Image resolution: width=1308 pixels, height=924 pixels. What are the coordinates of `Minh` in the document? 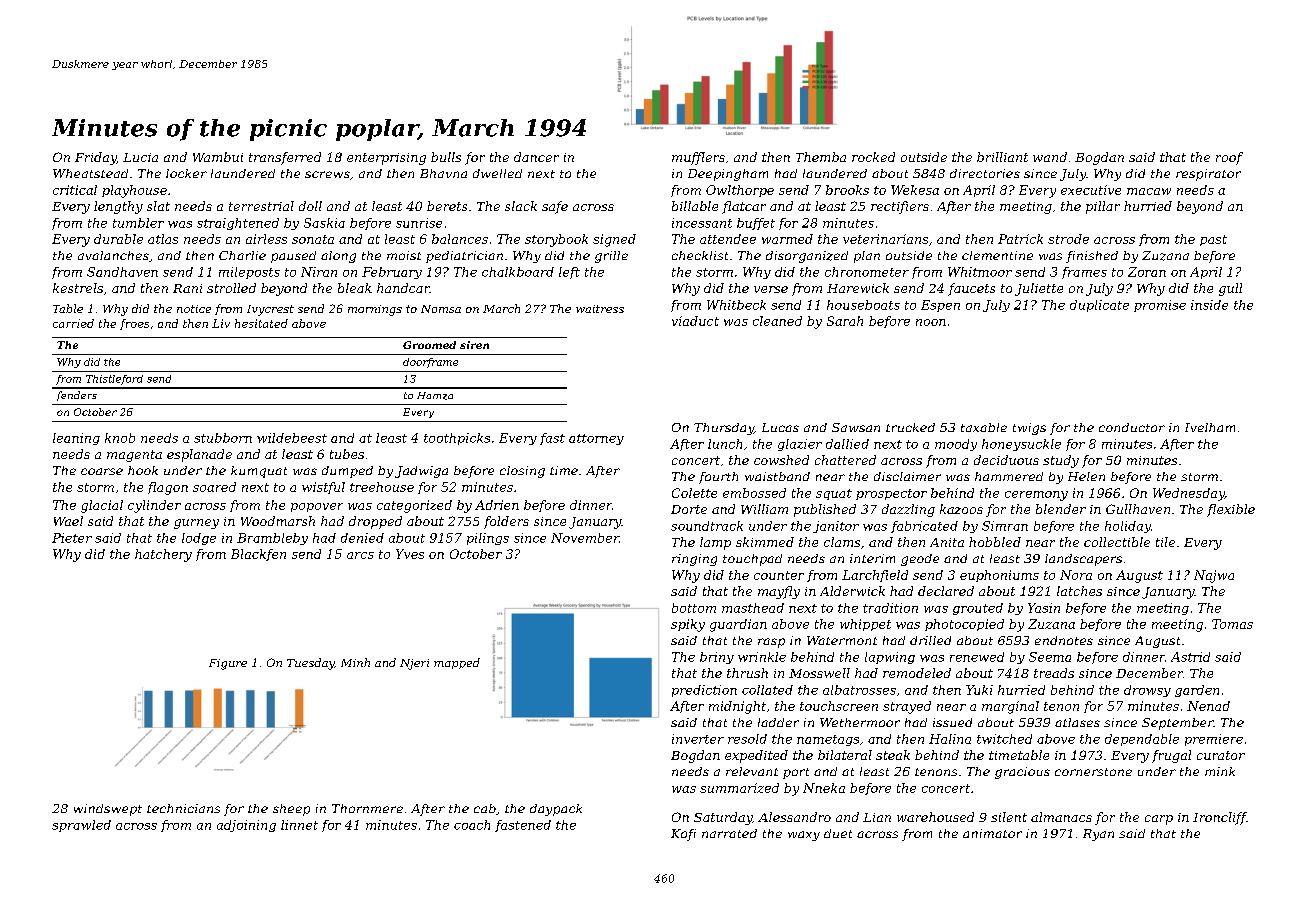 It's located at (355, 662).
